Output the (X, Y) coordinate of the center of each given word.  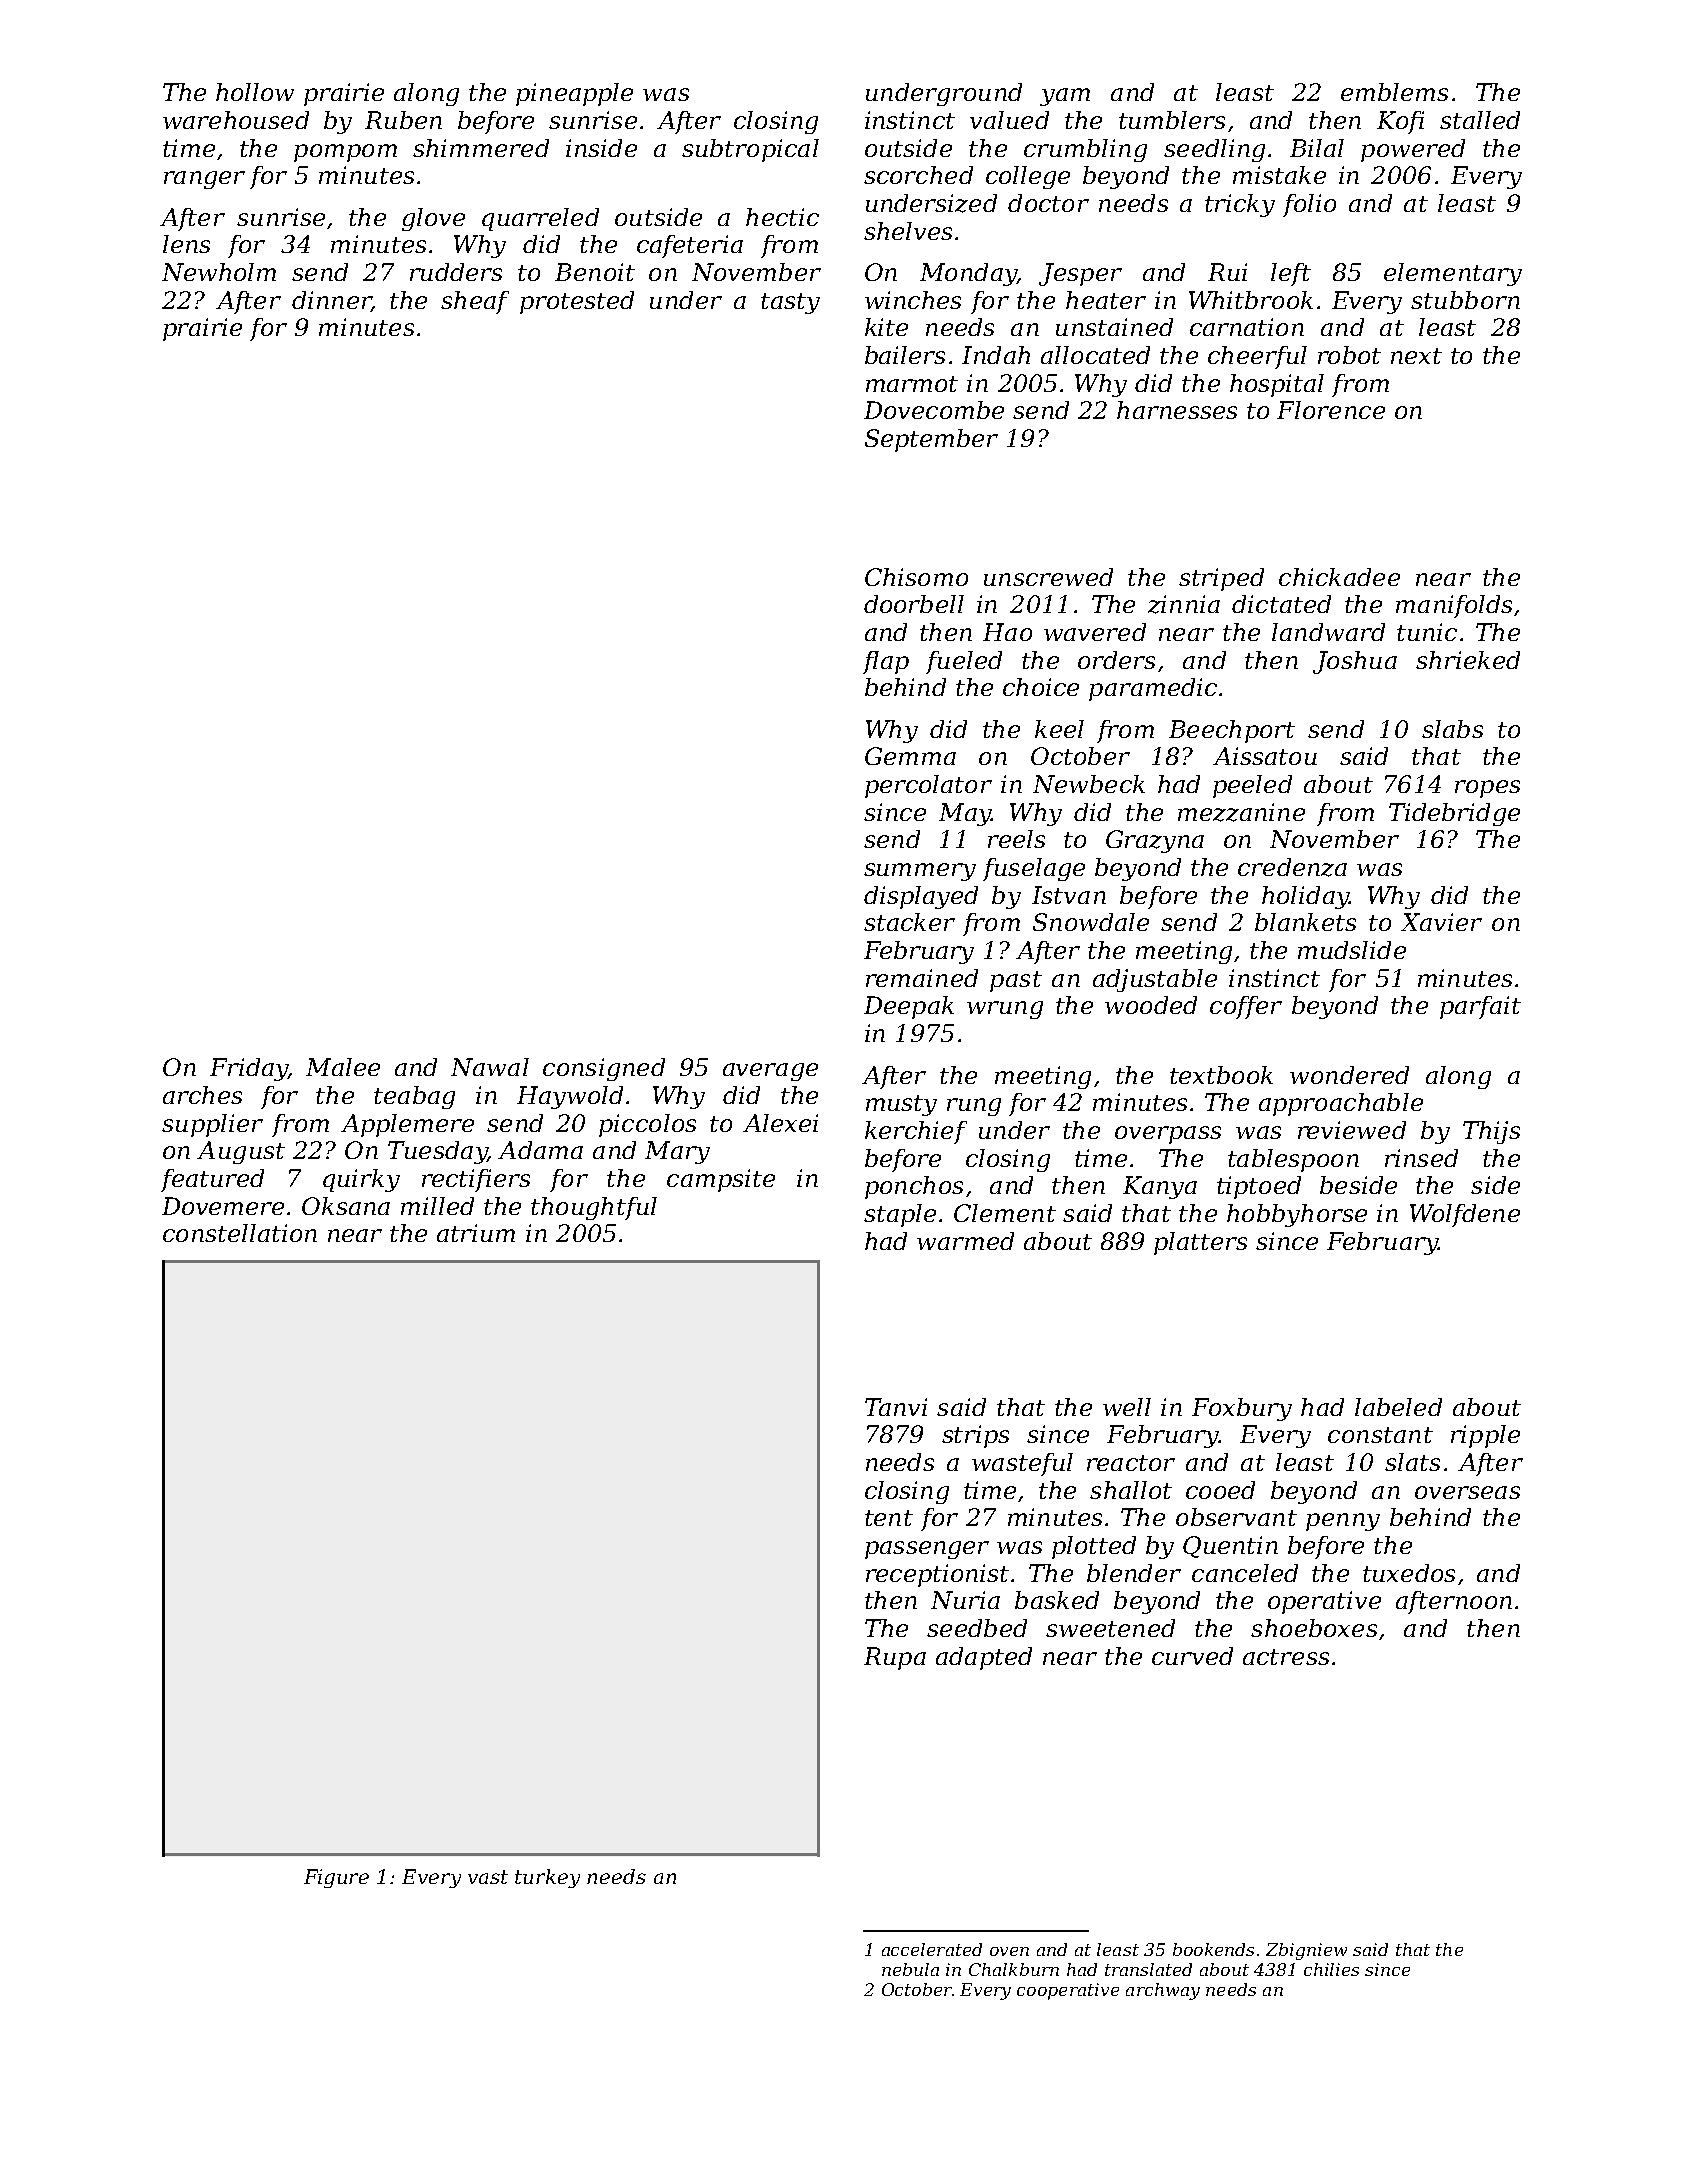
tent (889, 1518)
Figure (336, 1878)
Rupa (895, 1658)
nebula (910, 1969)
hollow (255, 92)
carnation (1247, 327)
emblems (1394, 92)
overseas (1467, 1492)
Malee (343, 1067)
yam (1065, 97)
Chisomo (916, 577)
